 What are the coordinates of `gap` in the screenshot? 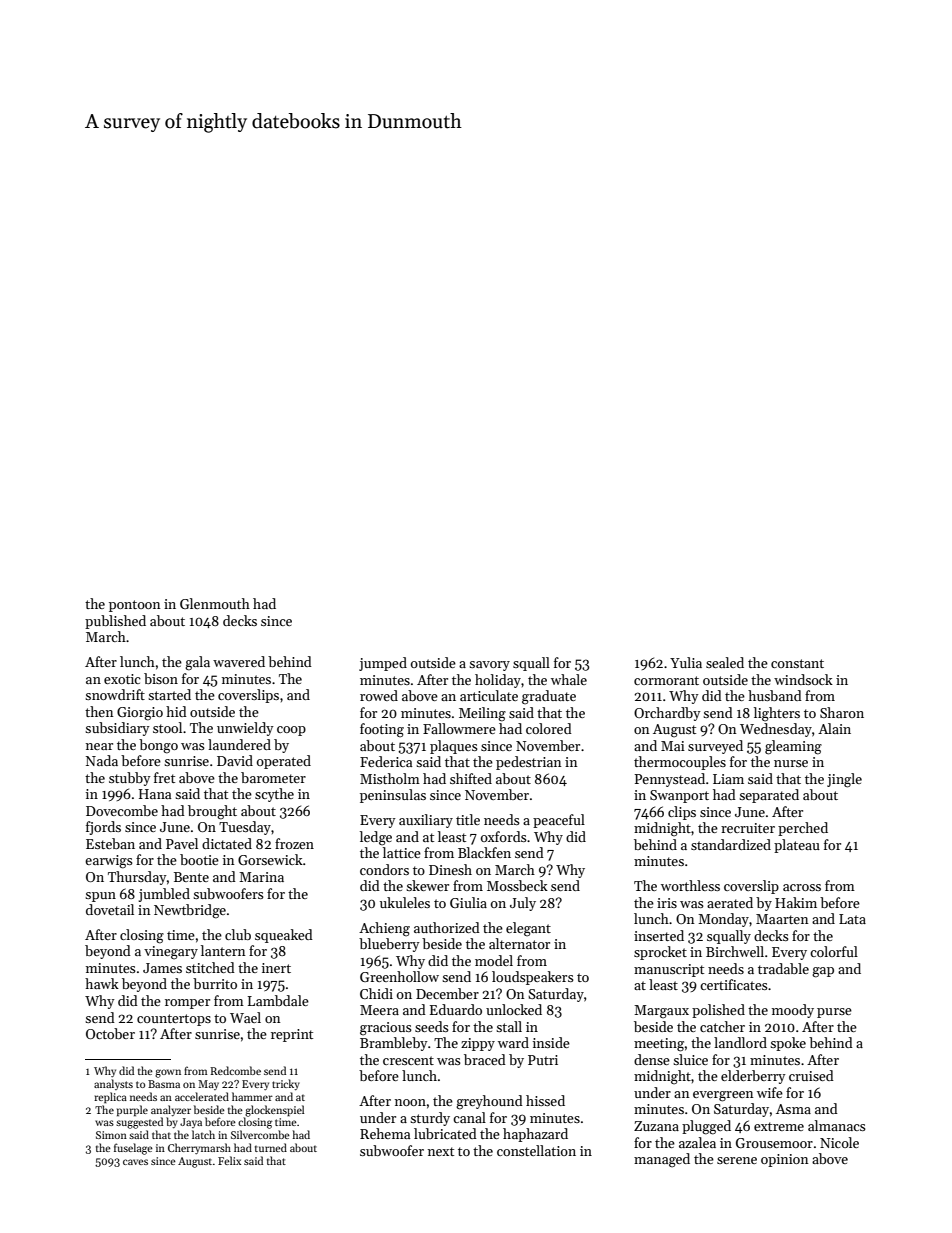 It's located at (823, 972).
